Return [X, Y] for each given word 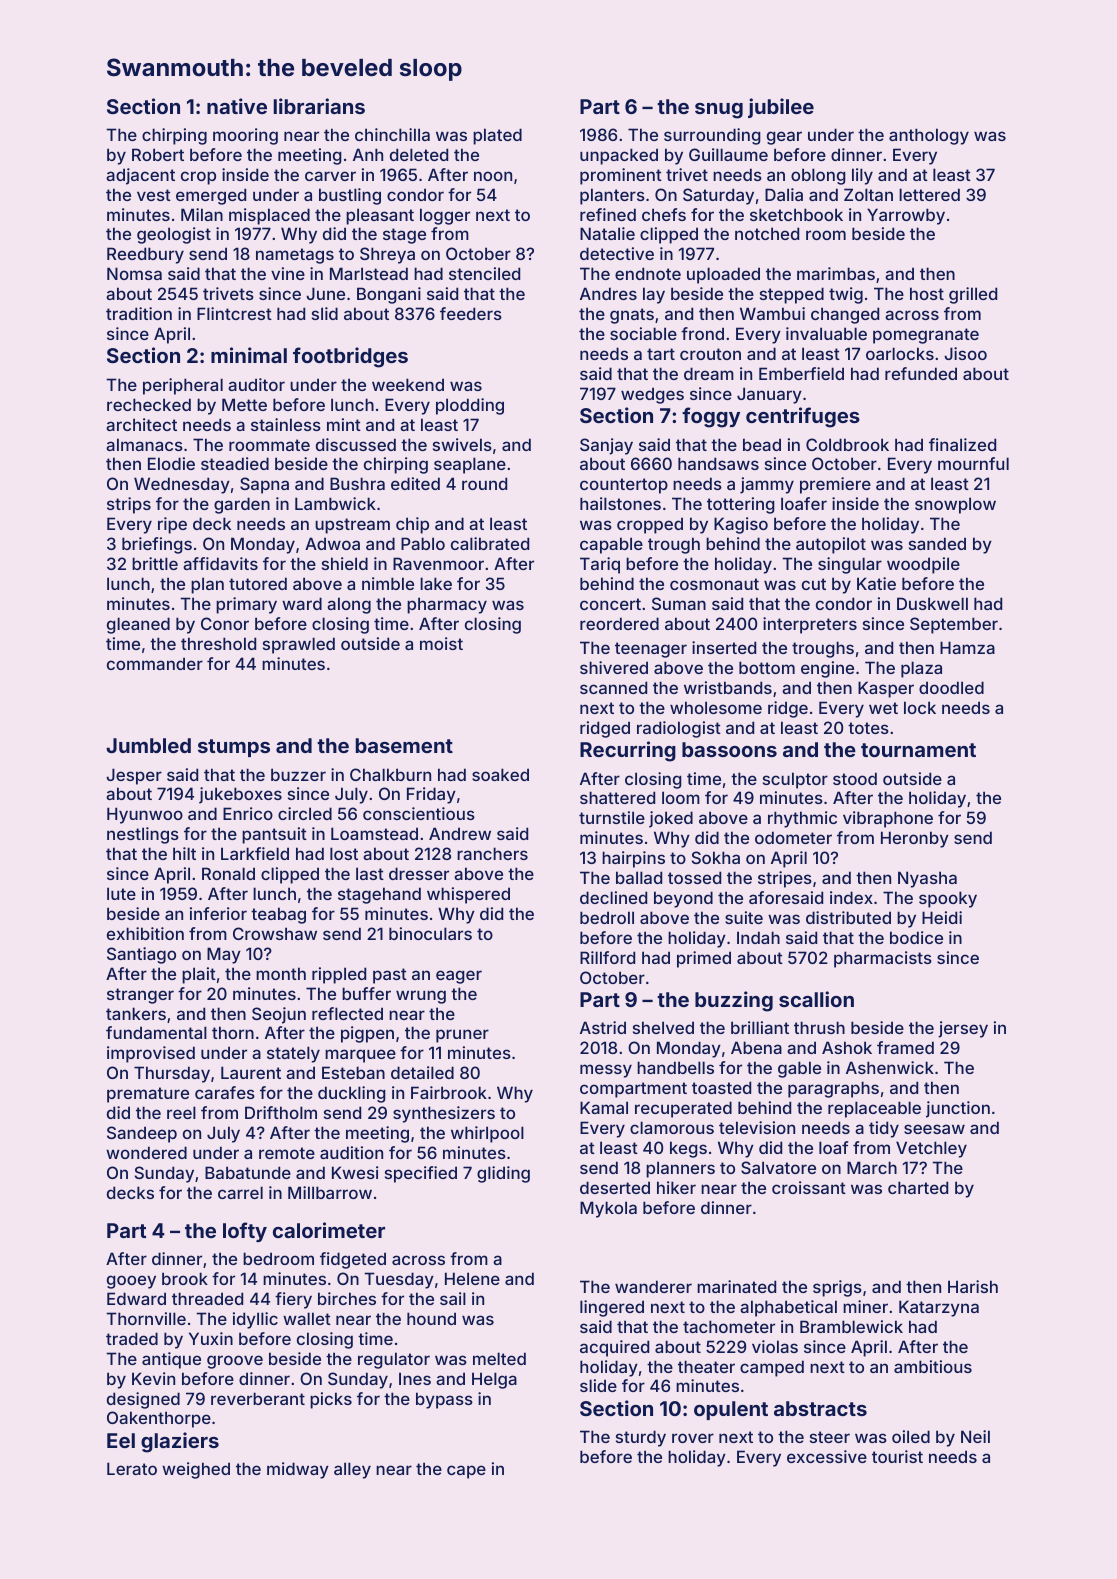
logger [445, 216]
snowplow [955, 505]
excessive [827, 1456]
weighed [196, 1470]
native [237, 106]
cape [466, 1472]
